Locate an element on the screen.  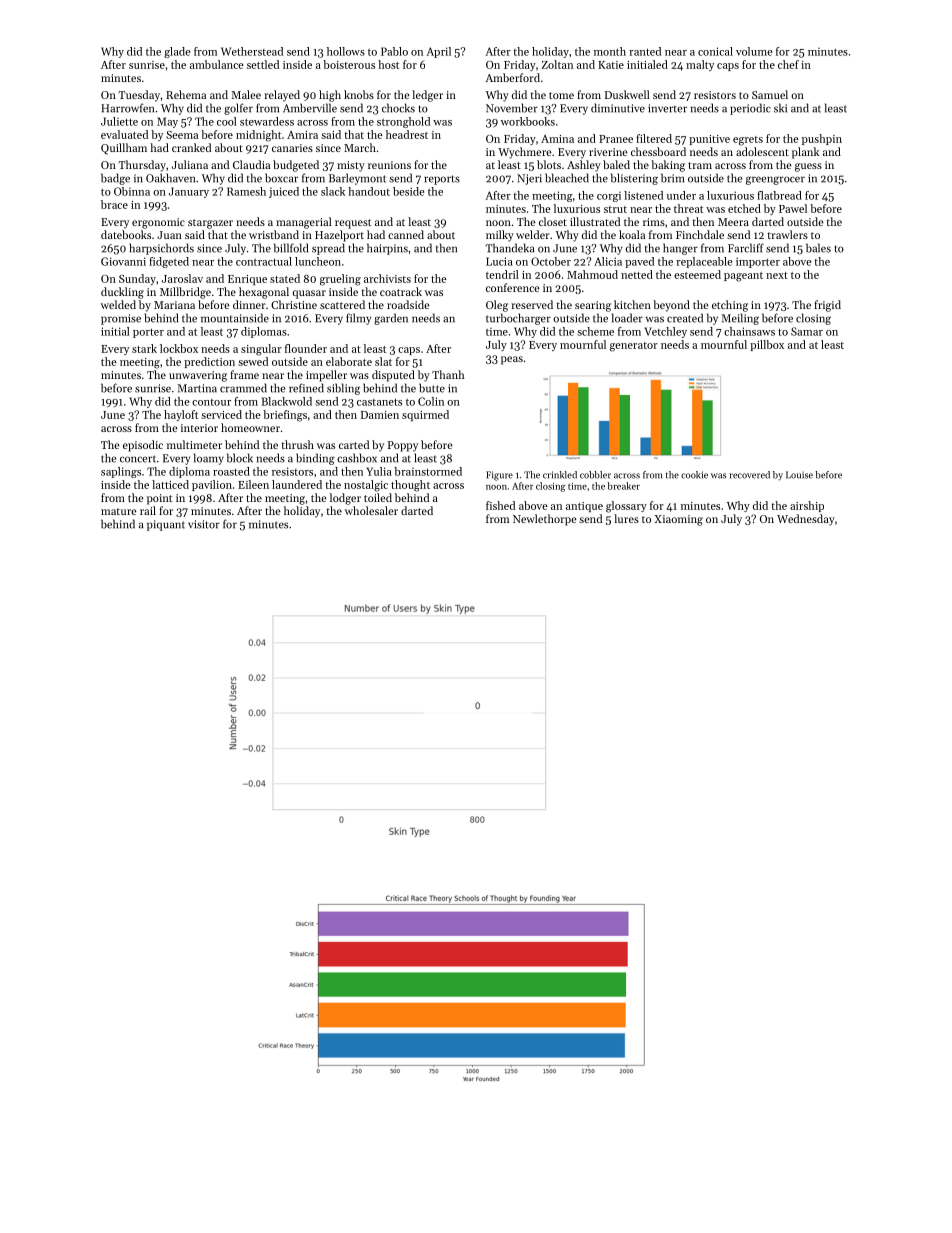
Meiling is located at coordinates (740, 319).
